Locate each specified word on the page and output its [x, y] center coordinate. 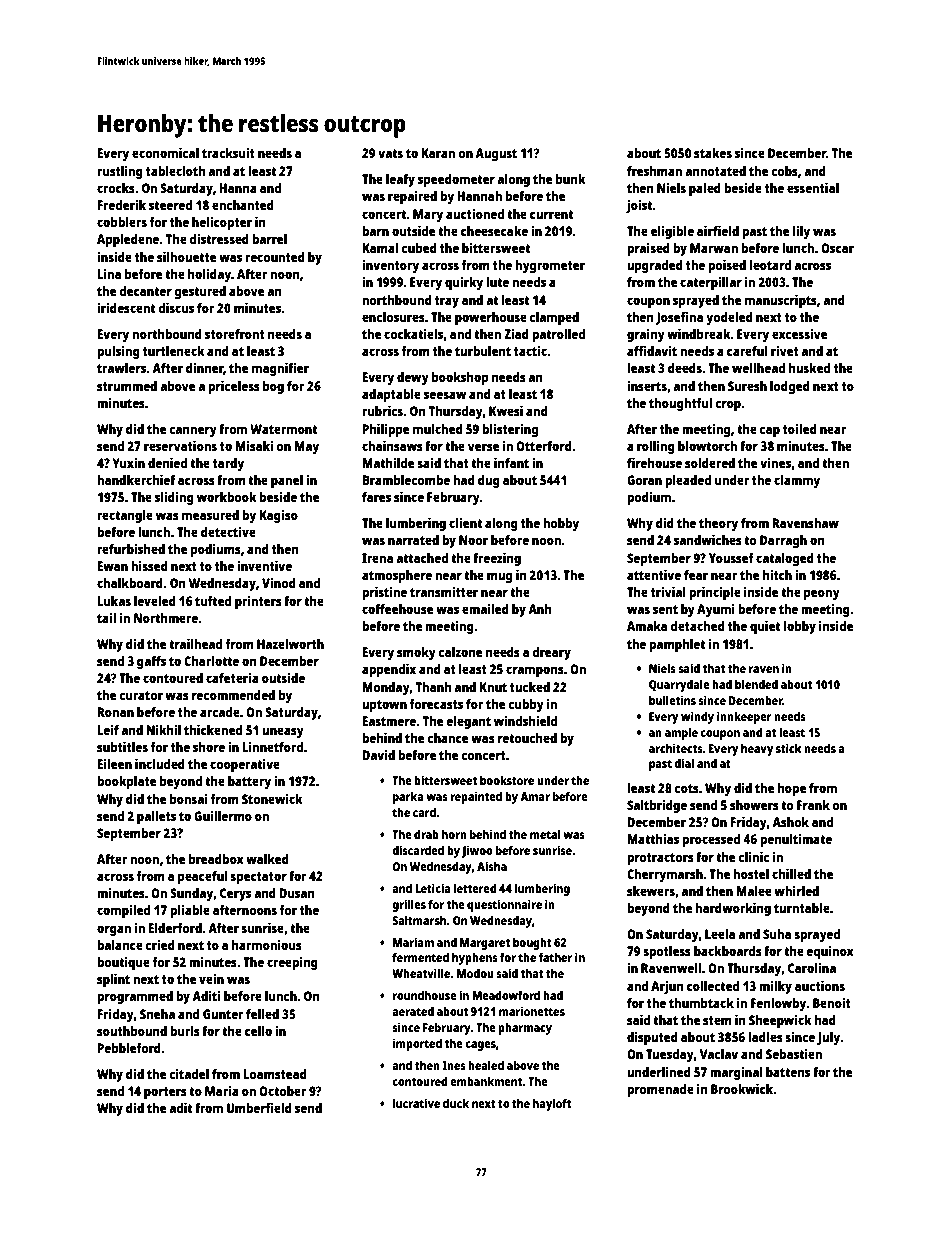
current [551, 214]
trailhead [195, 643]
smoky [416, 653]
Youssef [731, 558]
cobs [784, 171]
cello [258, 1031]
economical [165, 152]
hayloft [552, 1104]
